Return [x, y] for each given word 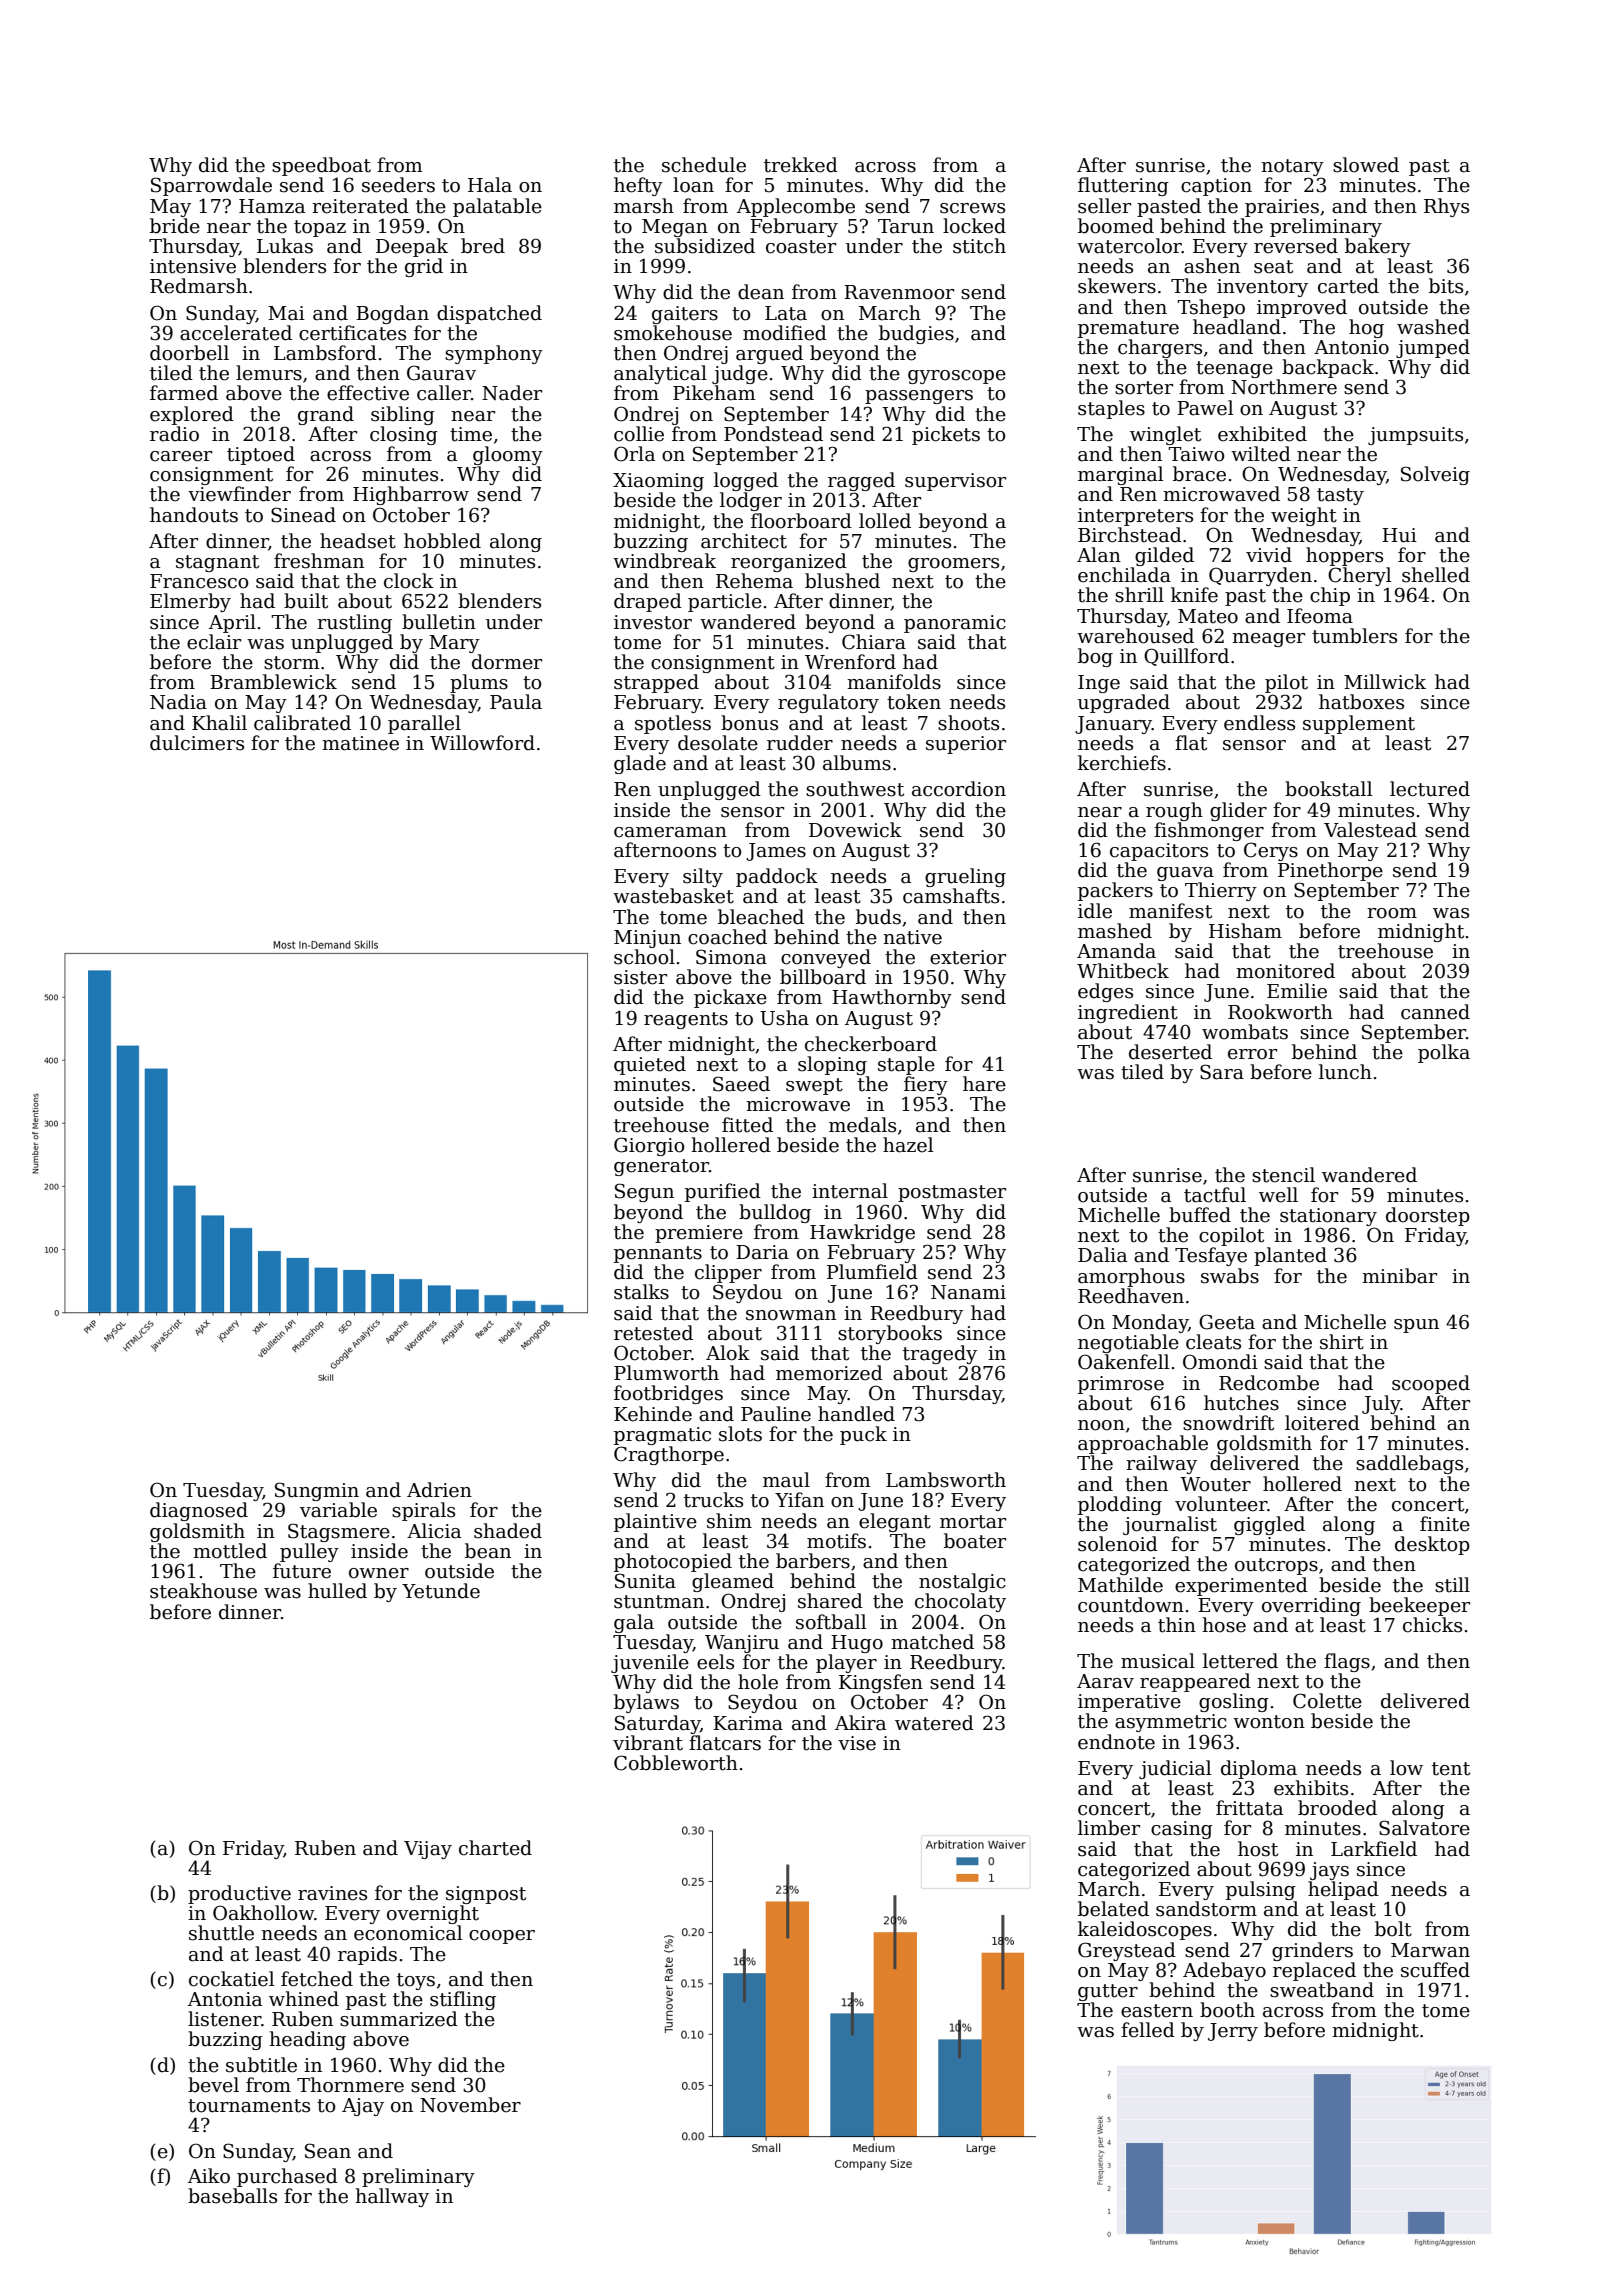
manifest [1170, 911]
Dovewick [855, 830]
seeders [398, 185]
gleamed [733, 1582]
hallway [392, 2197]
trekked [801, 165]
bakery [1378, 247]
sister [640, 977]
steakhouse [203, 1591]
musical [1158, 1661]
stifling [463, 2000]
